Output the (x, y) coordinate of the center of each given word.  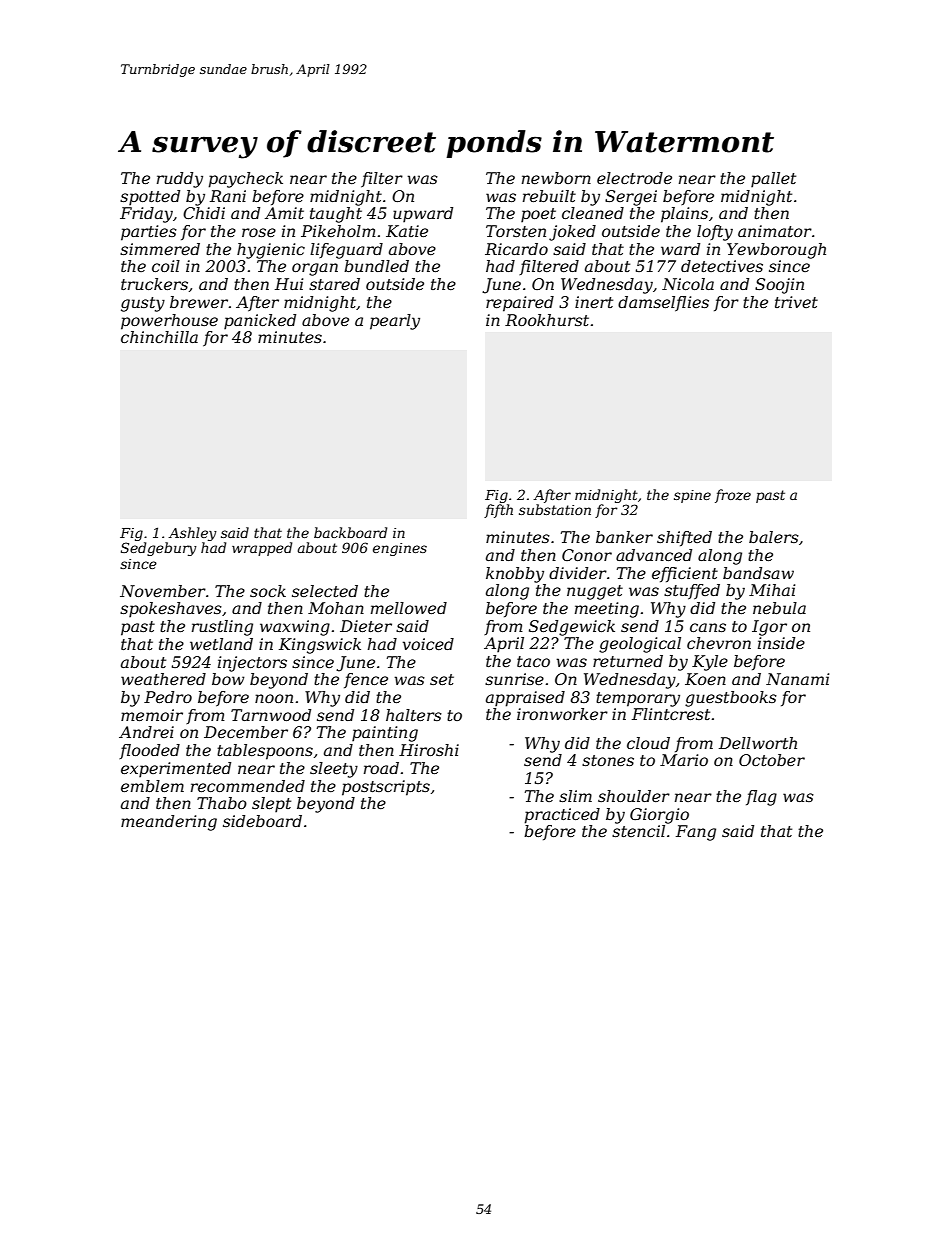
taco (533, 661)
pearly (395, 322)
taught (336, 215)
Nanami (797, 679)
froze (733, 496)
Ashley (192, 534)
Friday (146, 215)
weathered (163, 679)
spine (692, 496)
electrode (634, 178)
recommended (248, 786)
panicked (260, 322)
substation (555, 509)
